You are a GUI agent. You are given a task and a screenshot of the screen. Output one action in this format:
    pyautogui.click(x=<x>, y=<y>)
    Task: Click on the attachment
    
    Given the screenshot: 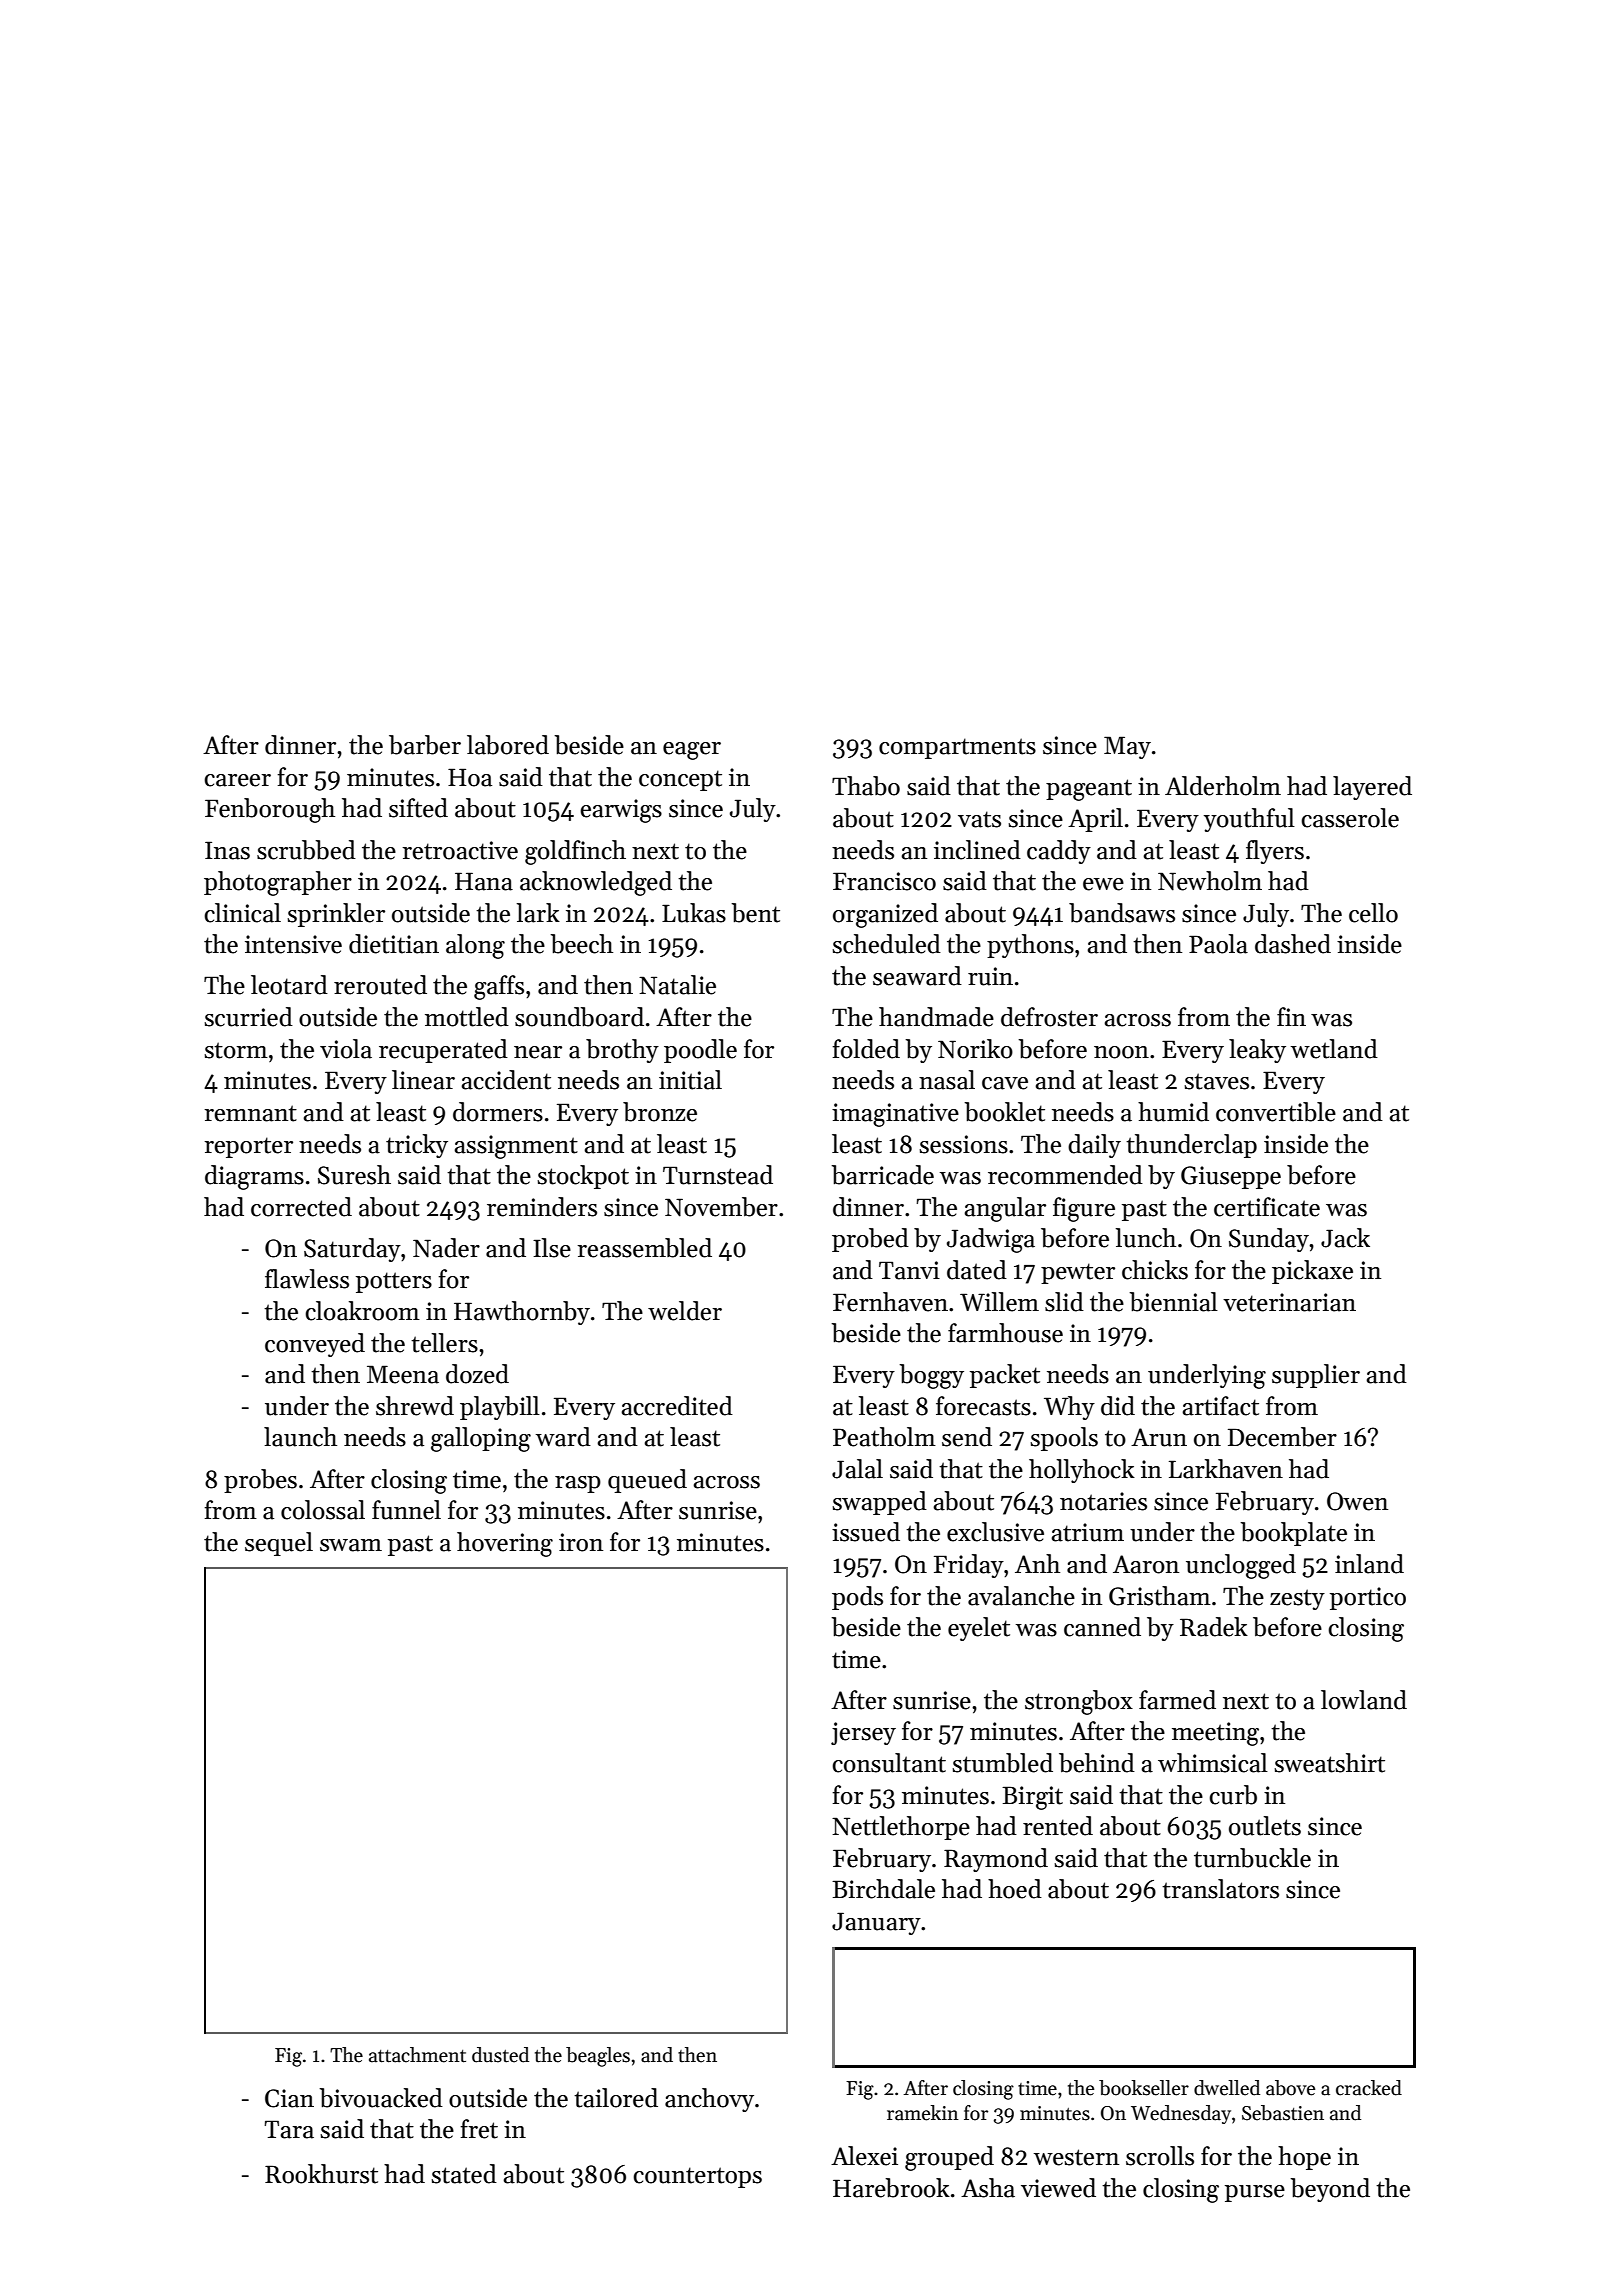 What is the action you would take?
    pyautogui.click(x=417, y=2055)
